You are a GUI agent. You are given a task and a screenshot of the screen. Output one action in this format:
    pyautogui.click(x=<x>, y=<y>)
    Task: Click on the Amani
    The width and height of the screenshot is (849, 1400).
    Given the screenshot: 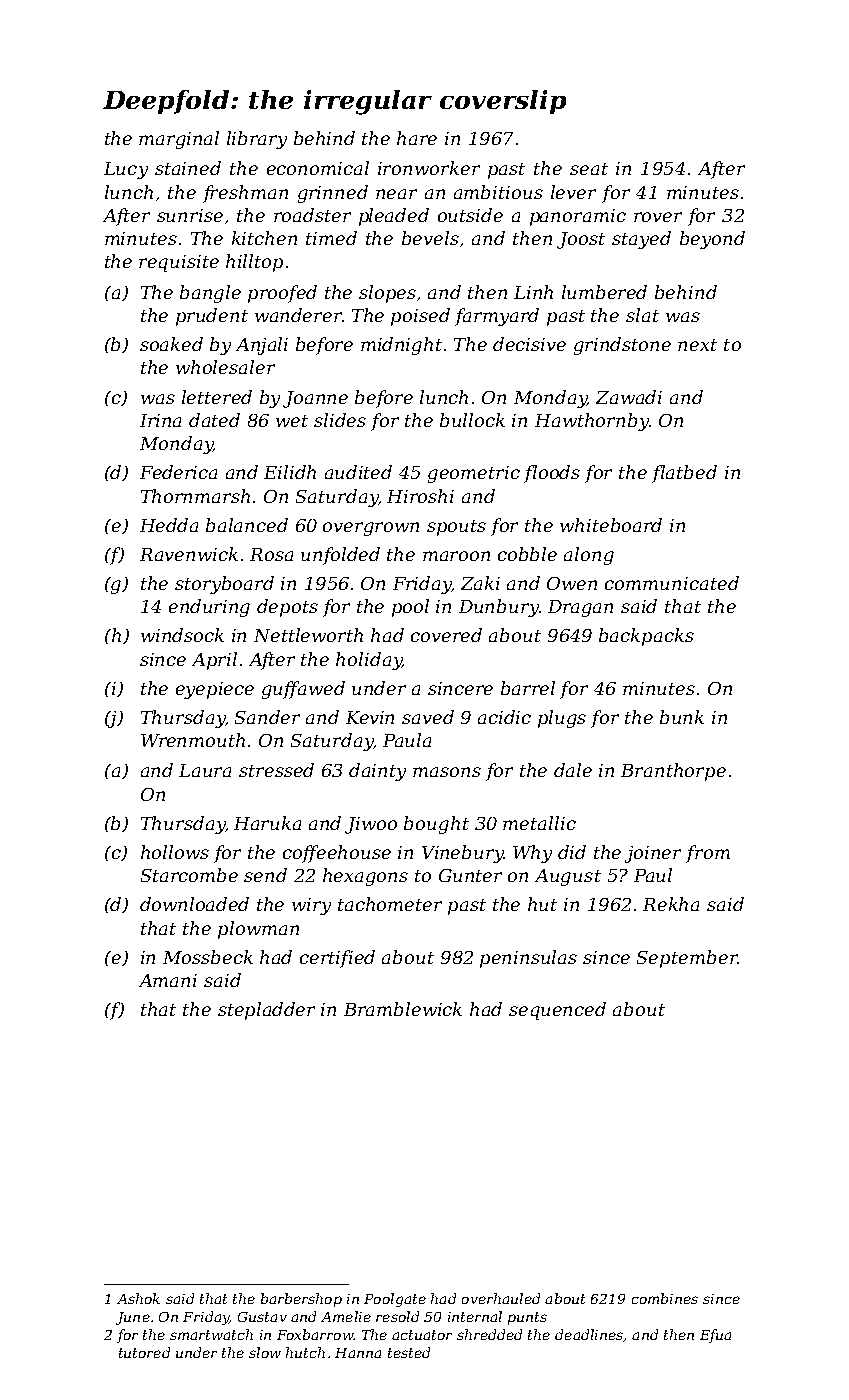 What is the action you would take?
    pyautogui.click(x=168, y=980)
